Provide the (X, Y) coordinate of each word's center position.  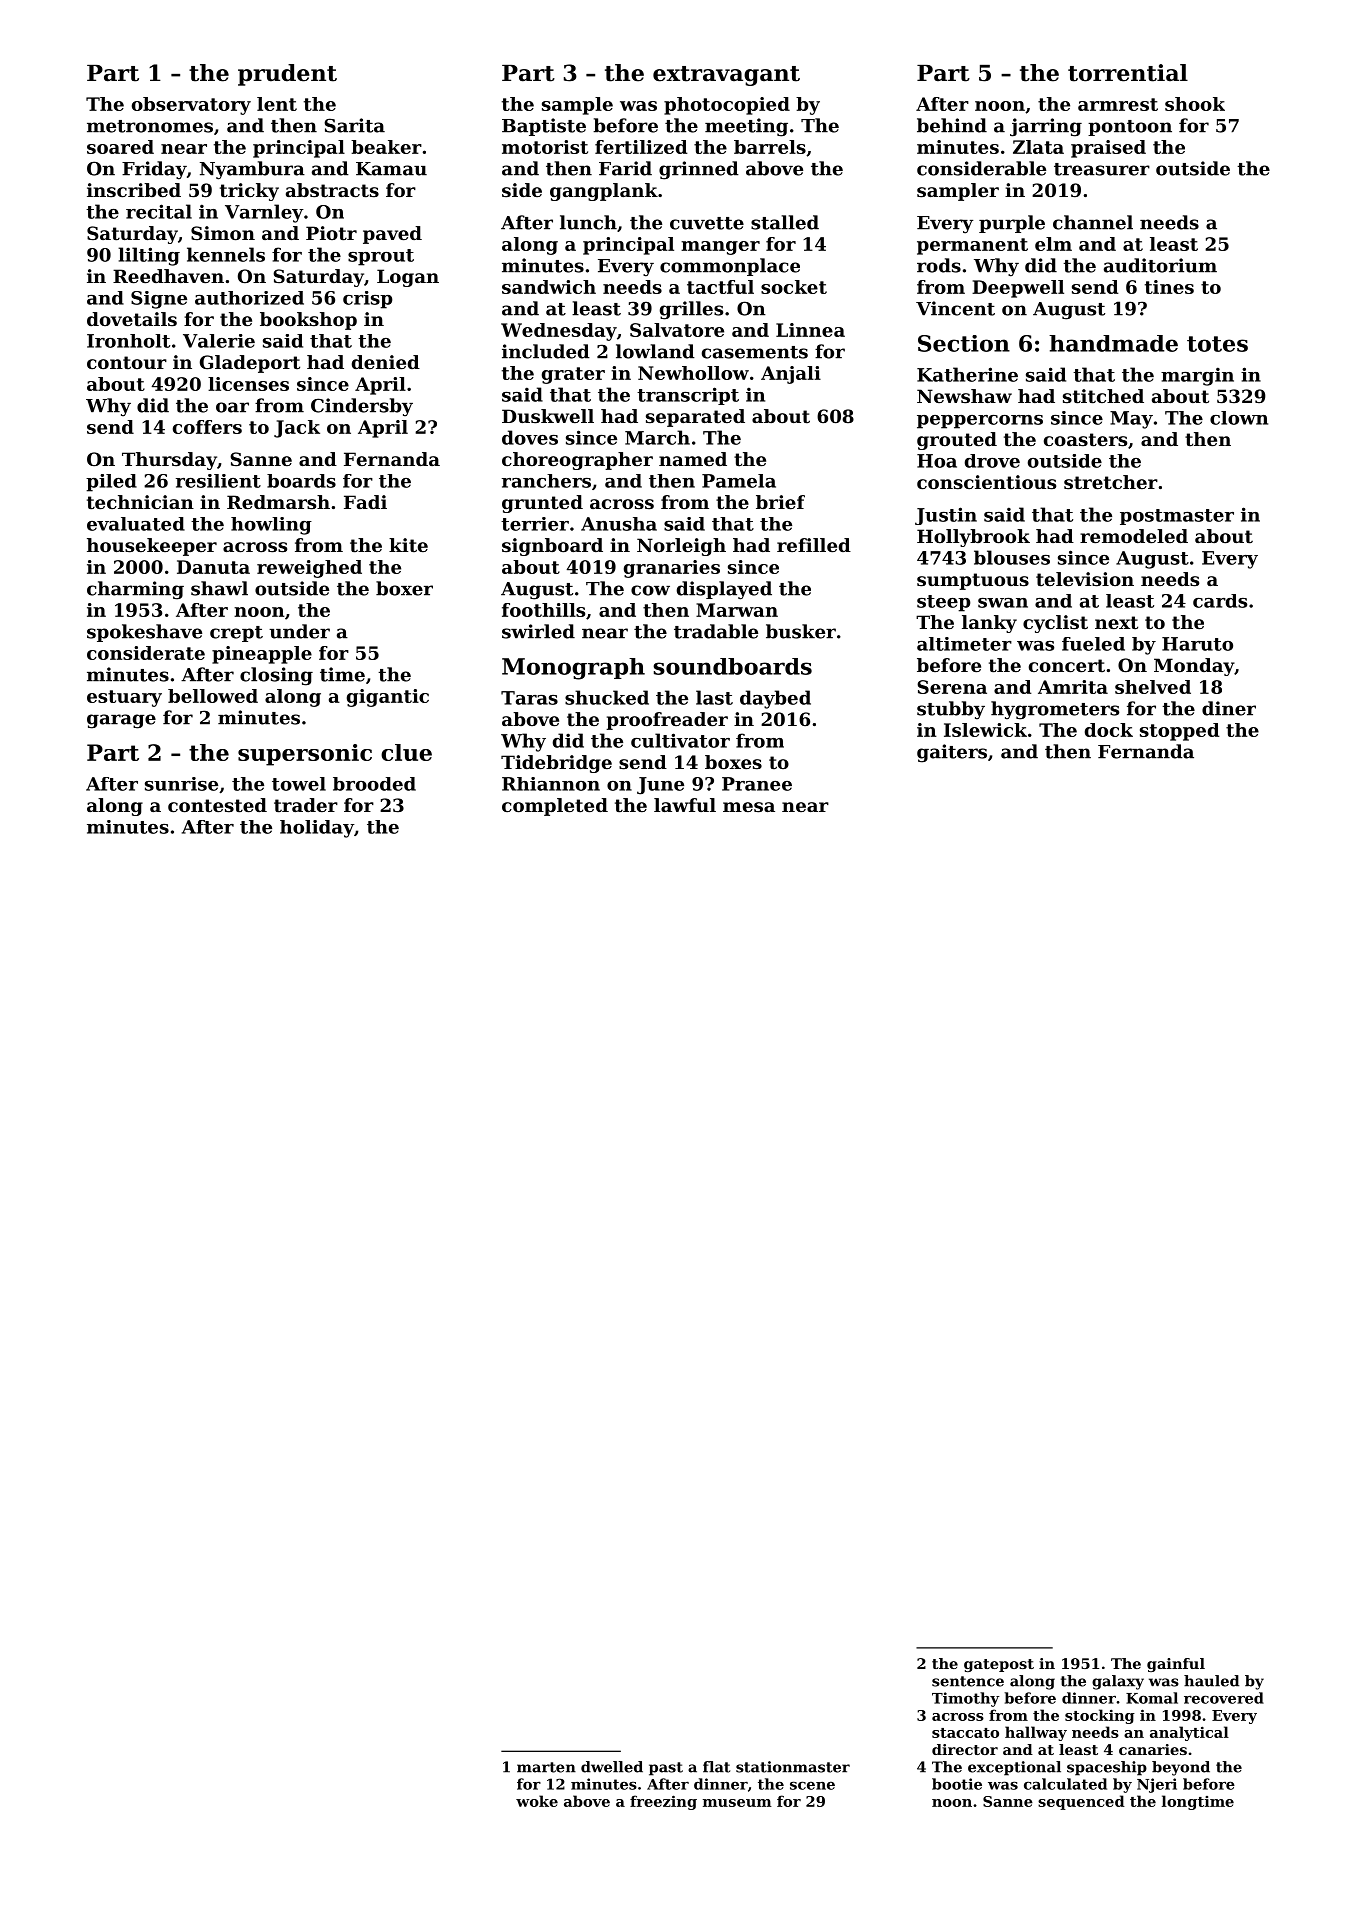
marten (546, 1767)
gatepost (999, 1665)
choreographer (577, 461)
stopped (1179, 732)
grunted (542, 504)
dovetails (132, 319)
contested (217, 805)
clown (1239, 418)
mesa (749, 807)
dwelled (612, 1767)
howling (271, 526)
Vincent (955, 308)
